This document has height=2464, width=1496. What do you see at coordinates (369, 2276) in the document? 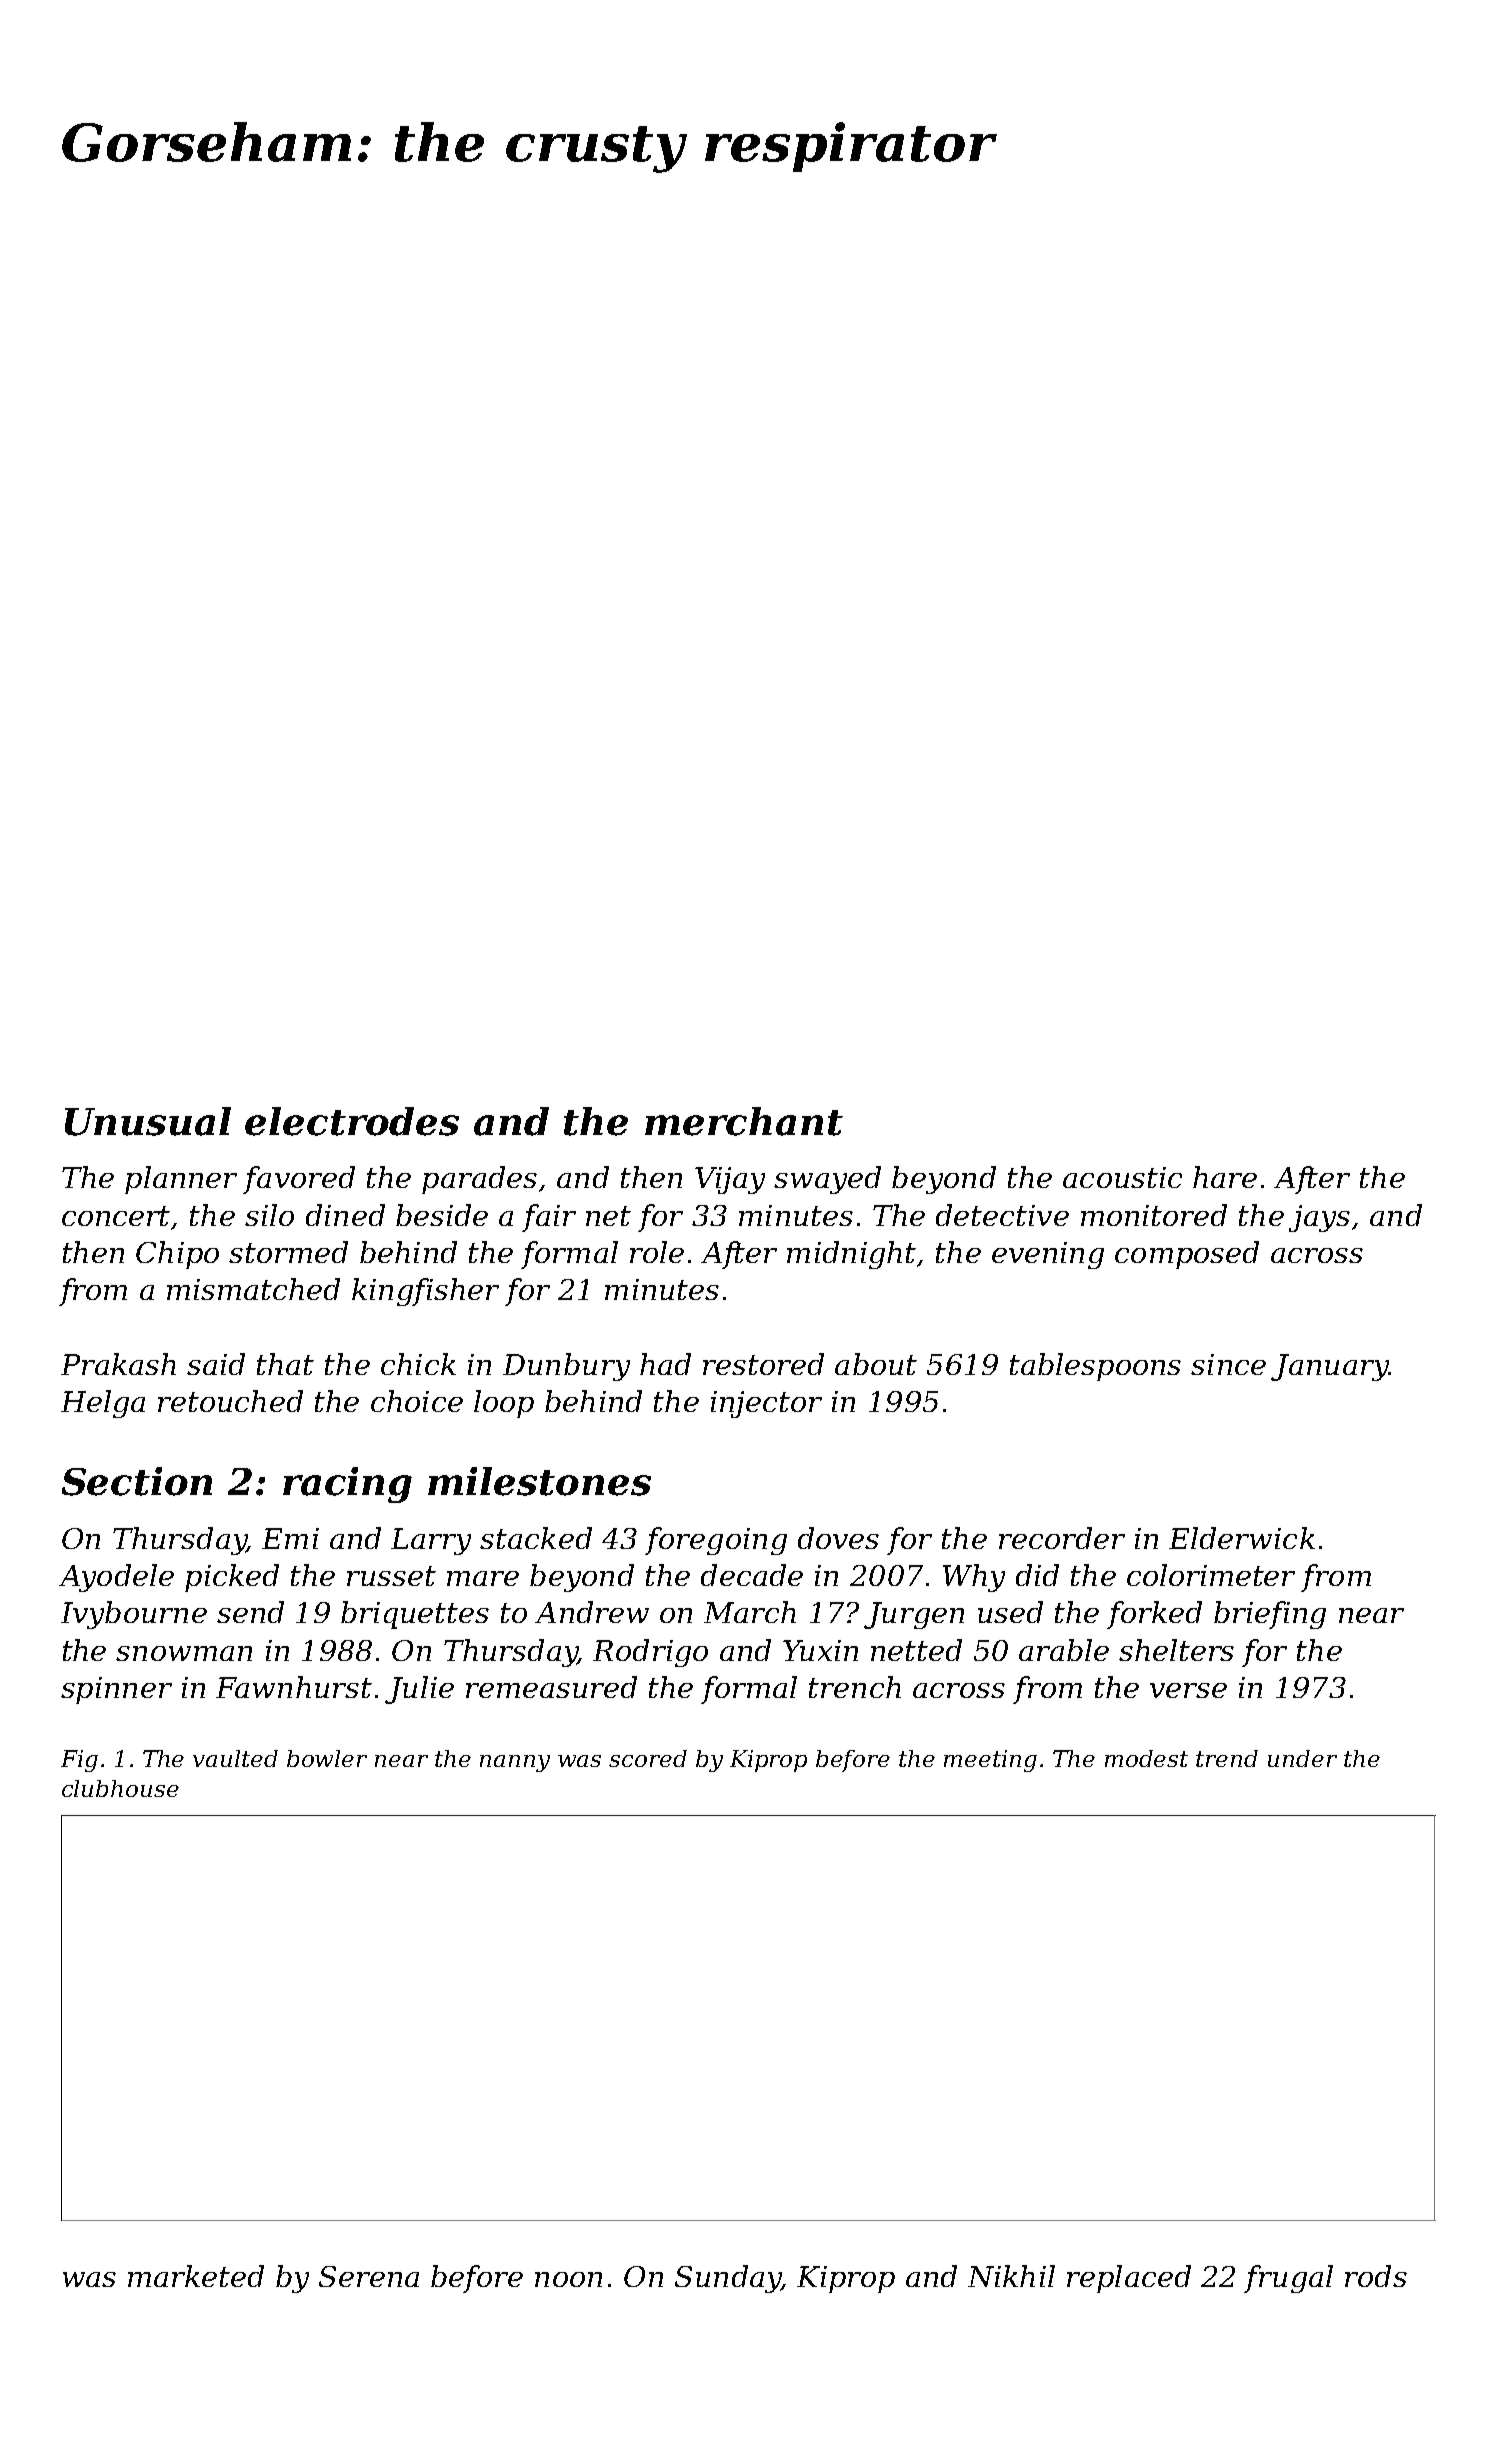
I see `Serena` at bounding box center [369, 2276].
